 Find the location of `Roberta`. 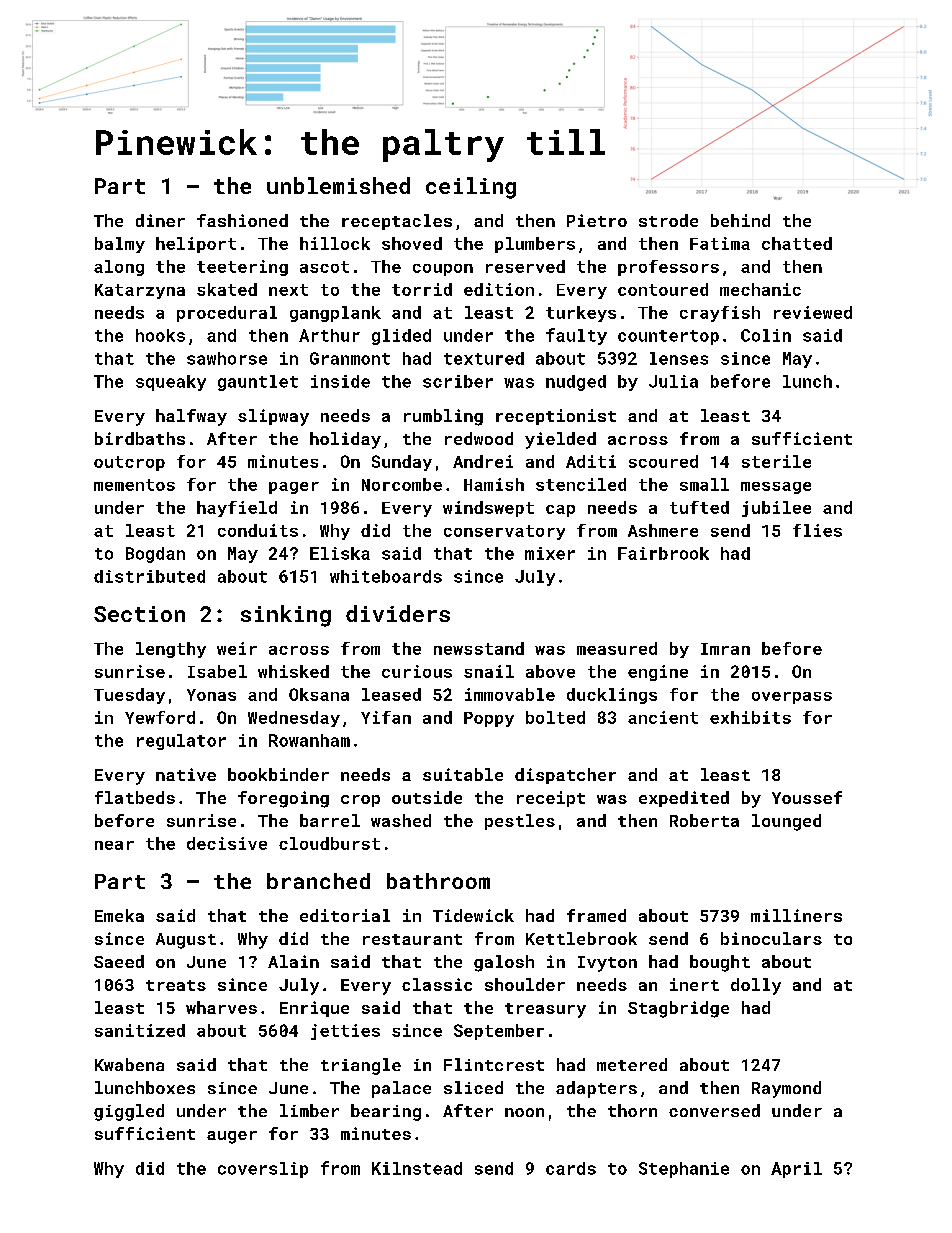

Roberta is located at coordinates (704, 820).
